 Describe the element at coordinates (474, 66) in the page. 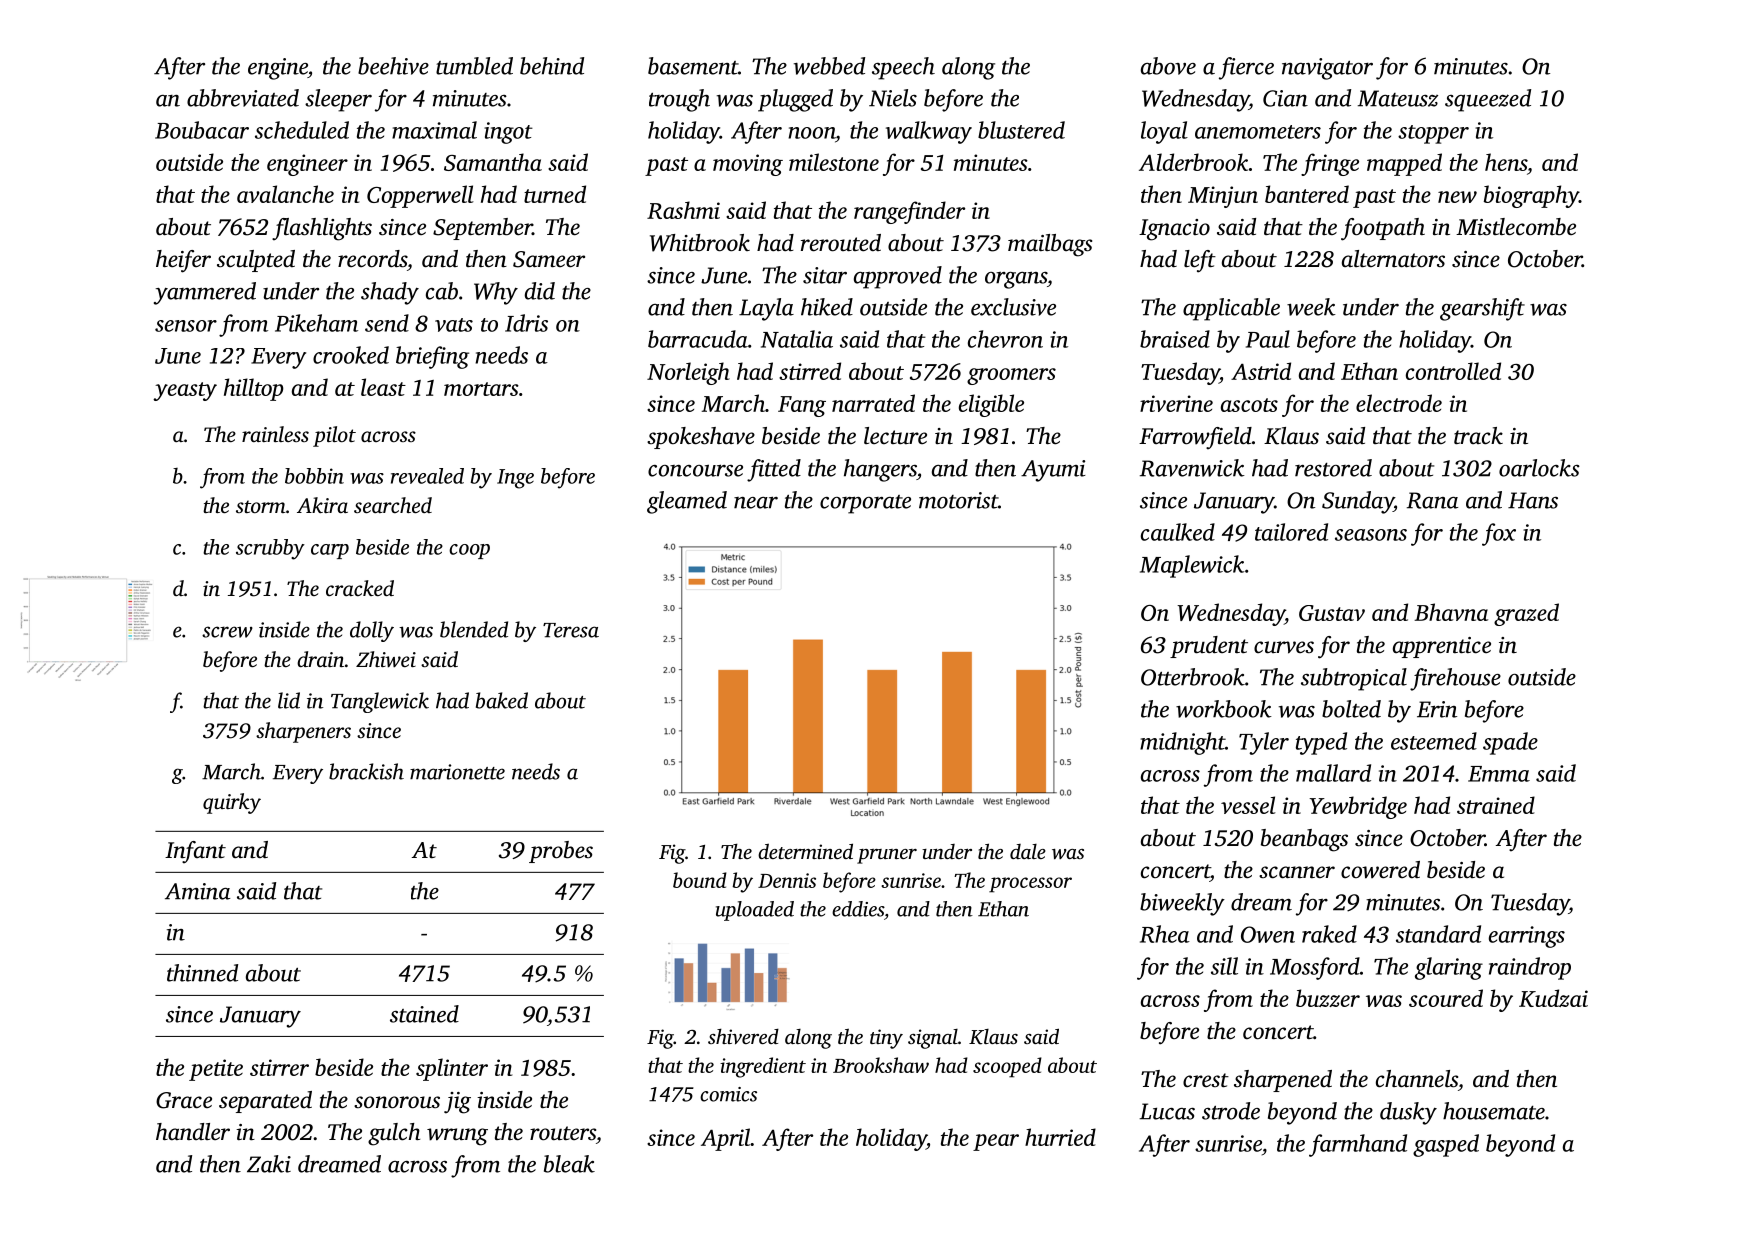

I see `tumbled` at that location.
